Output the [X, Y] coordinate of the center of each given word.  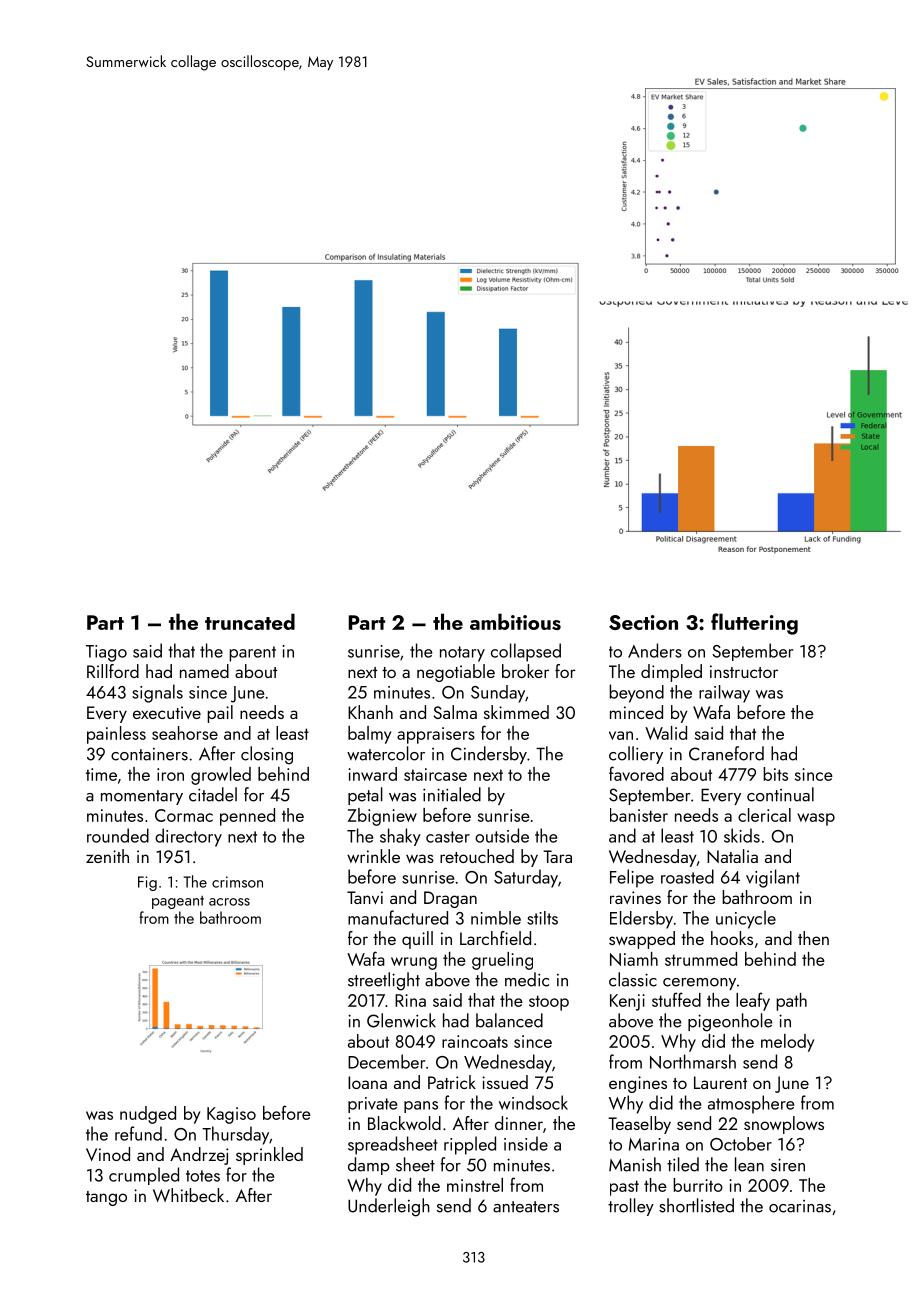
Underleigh [389, 1207]
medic [527, 979]
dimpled [671, 673]
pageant [178, 902]
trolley [631, 1207]
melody [787, 1043]
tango [106, 1198]
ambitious [515, 621]
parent [252, 654]
